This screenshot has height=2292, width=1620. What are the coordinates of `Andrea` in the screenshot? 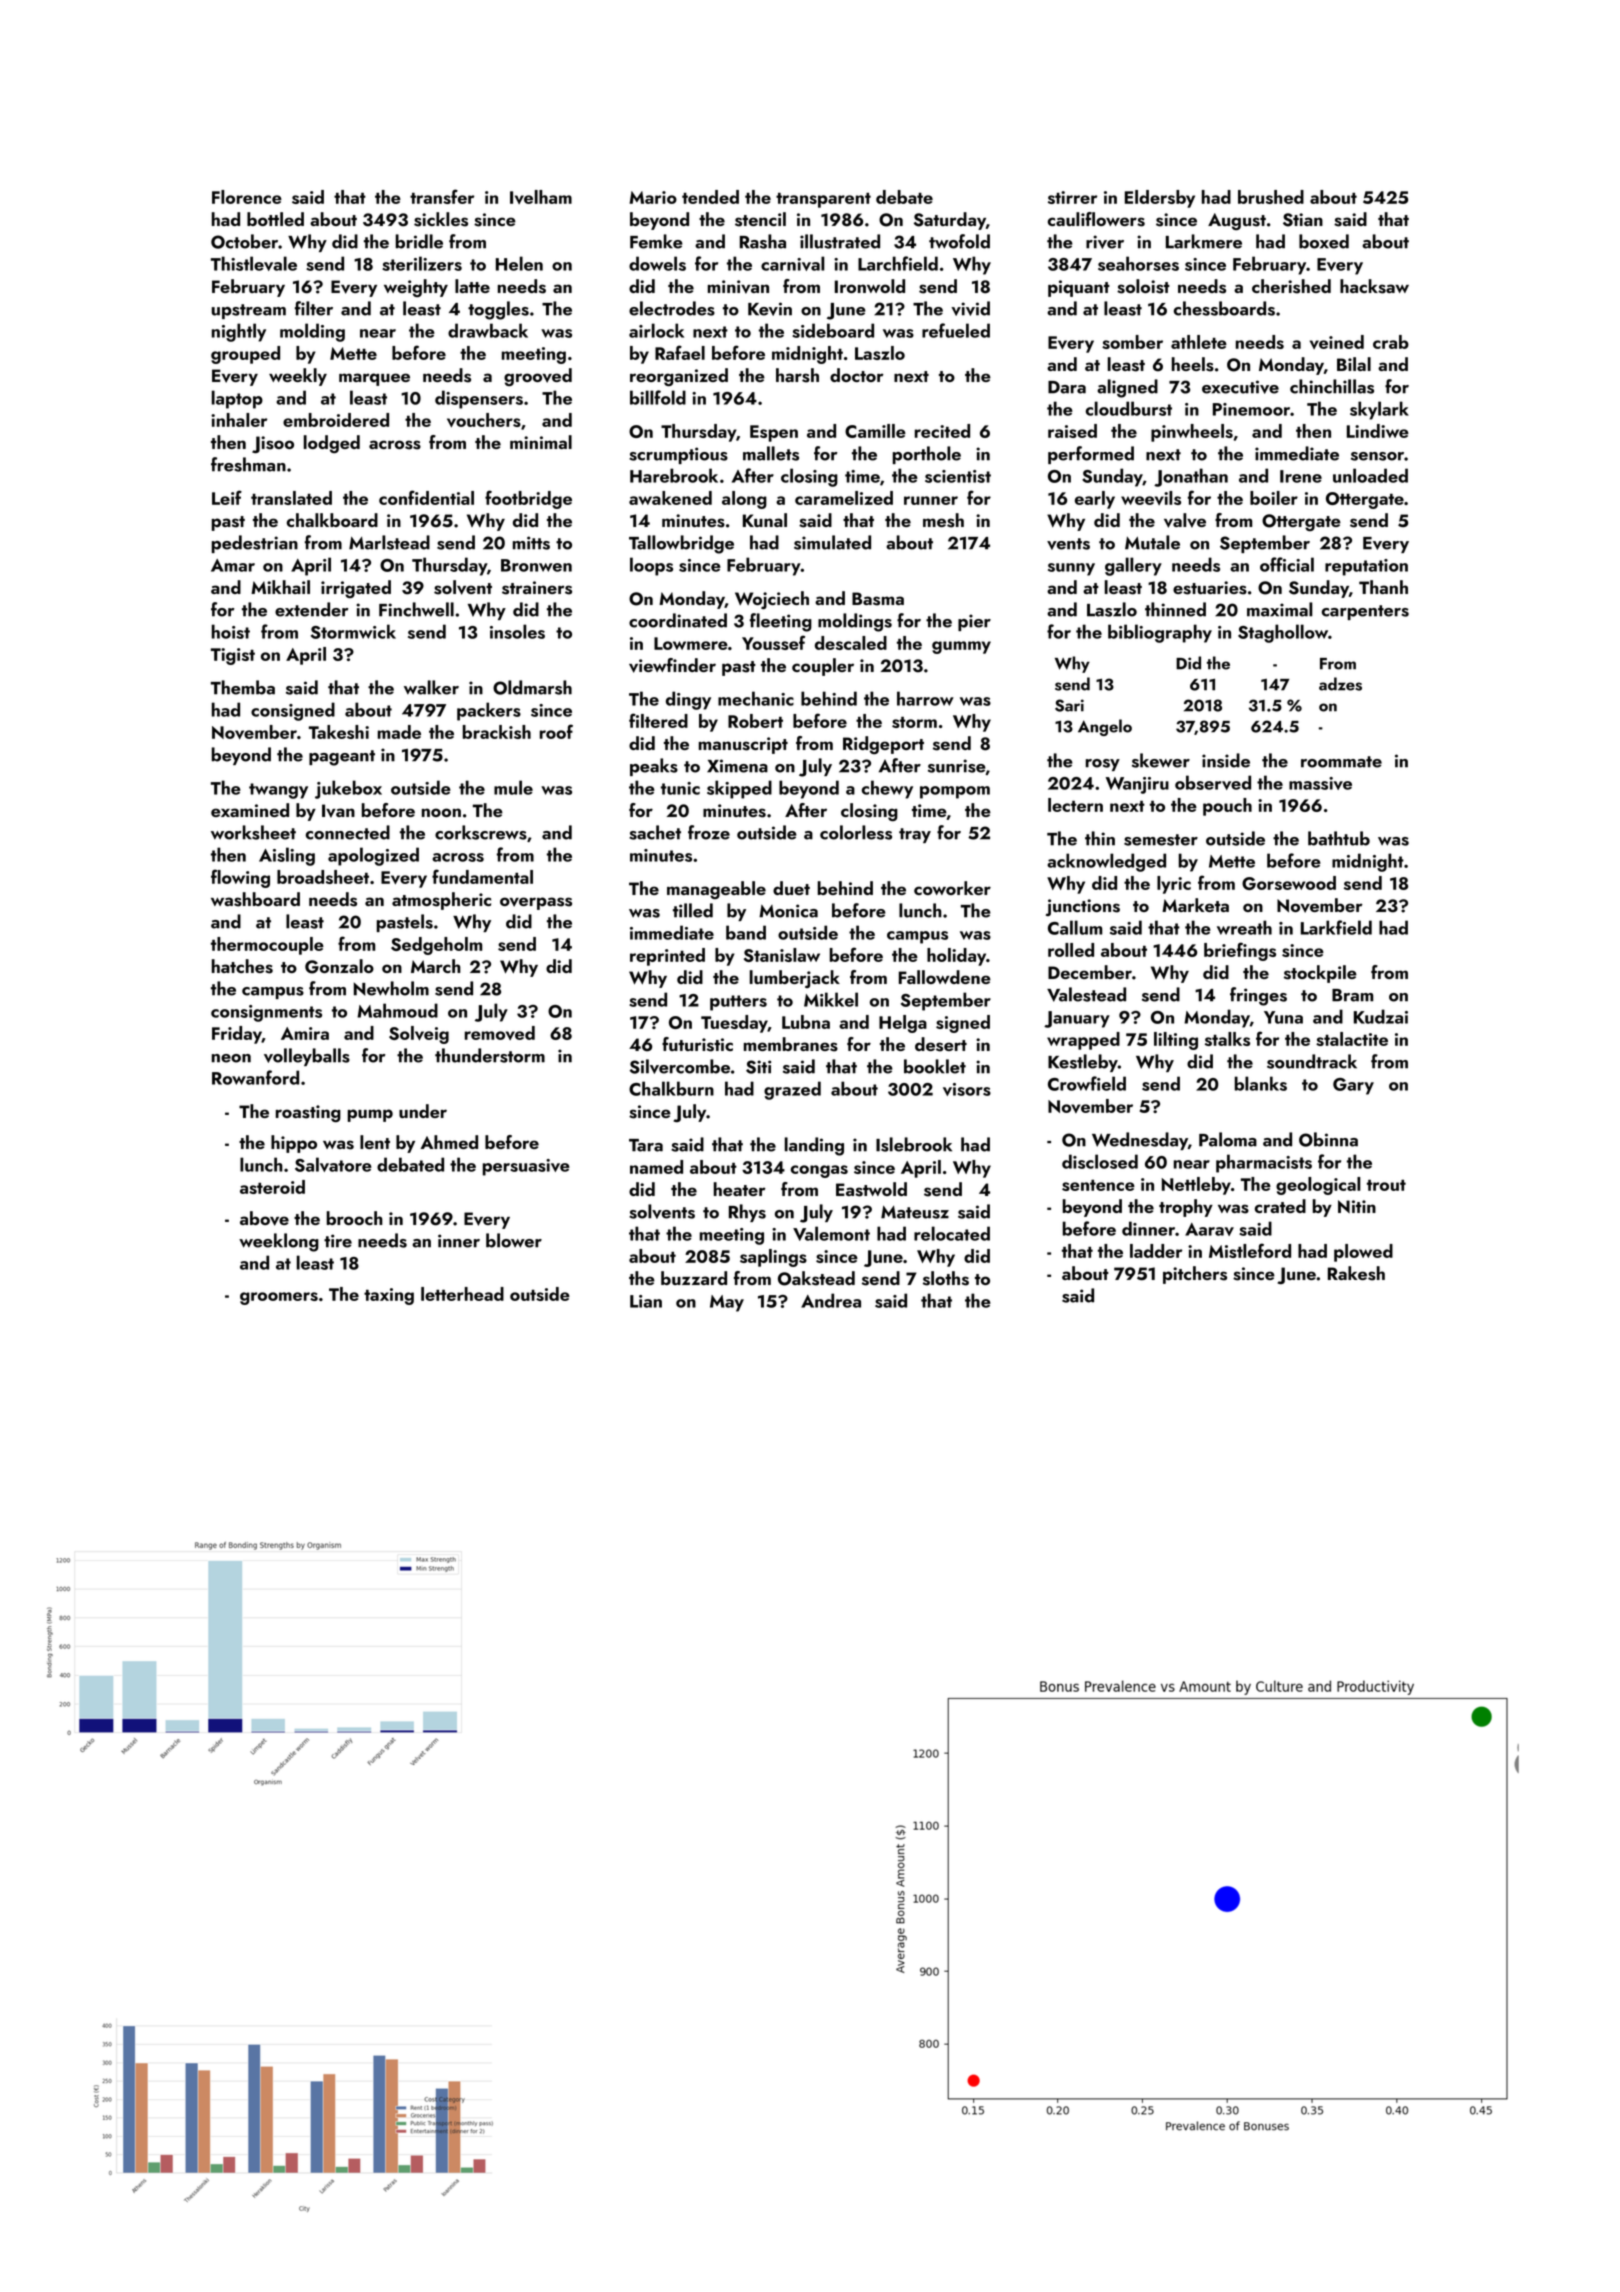 It's located at (831, 1300).
